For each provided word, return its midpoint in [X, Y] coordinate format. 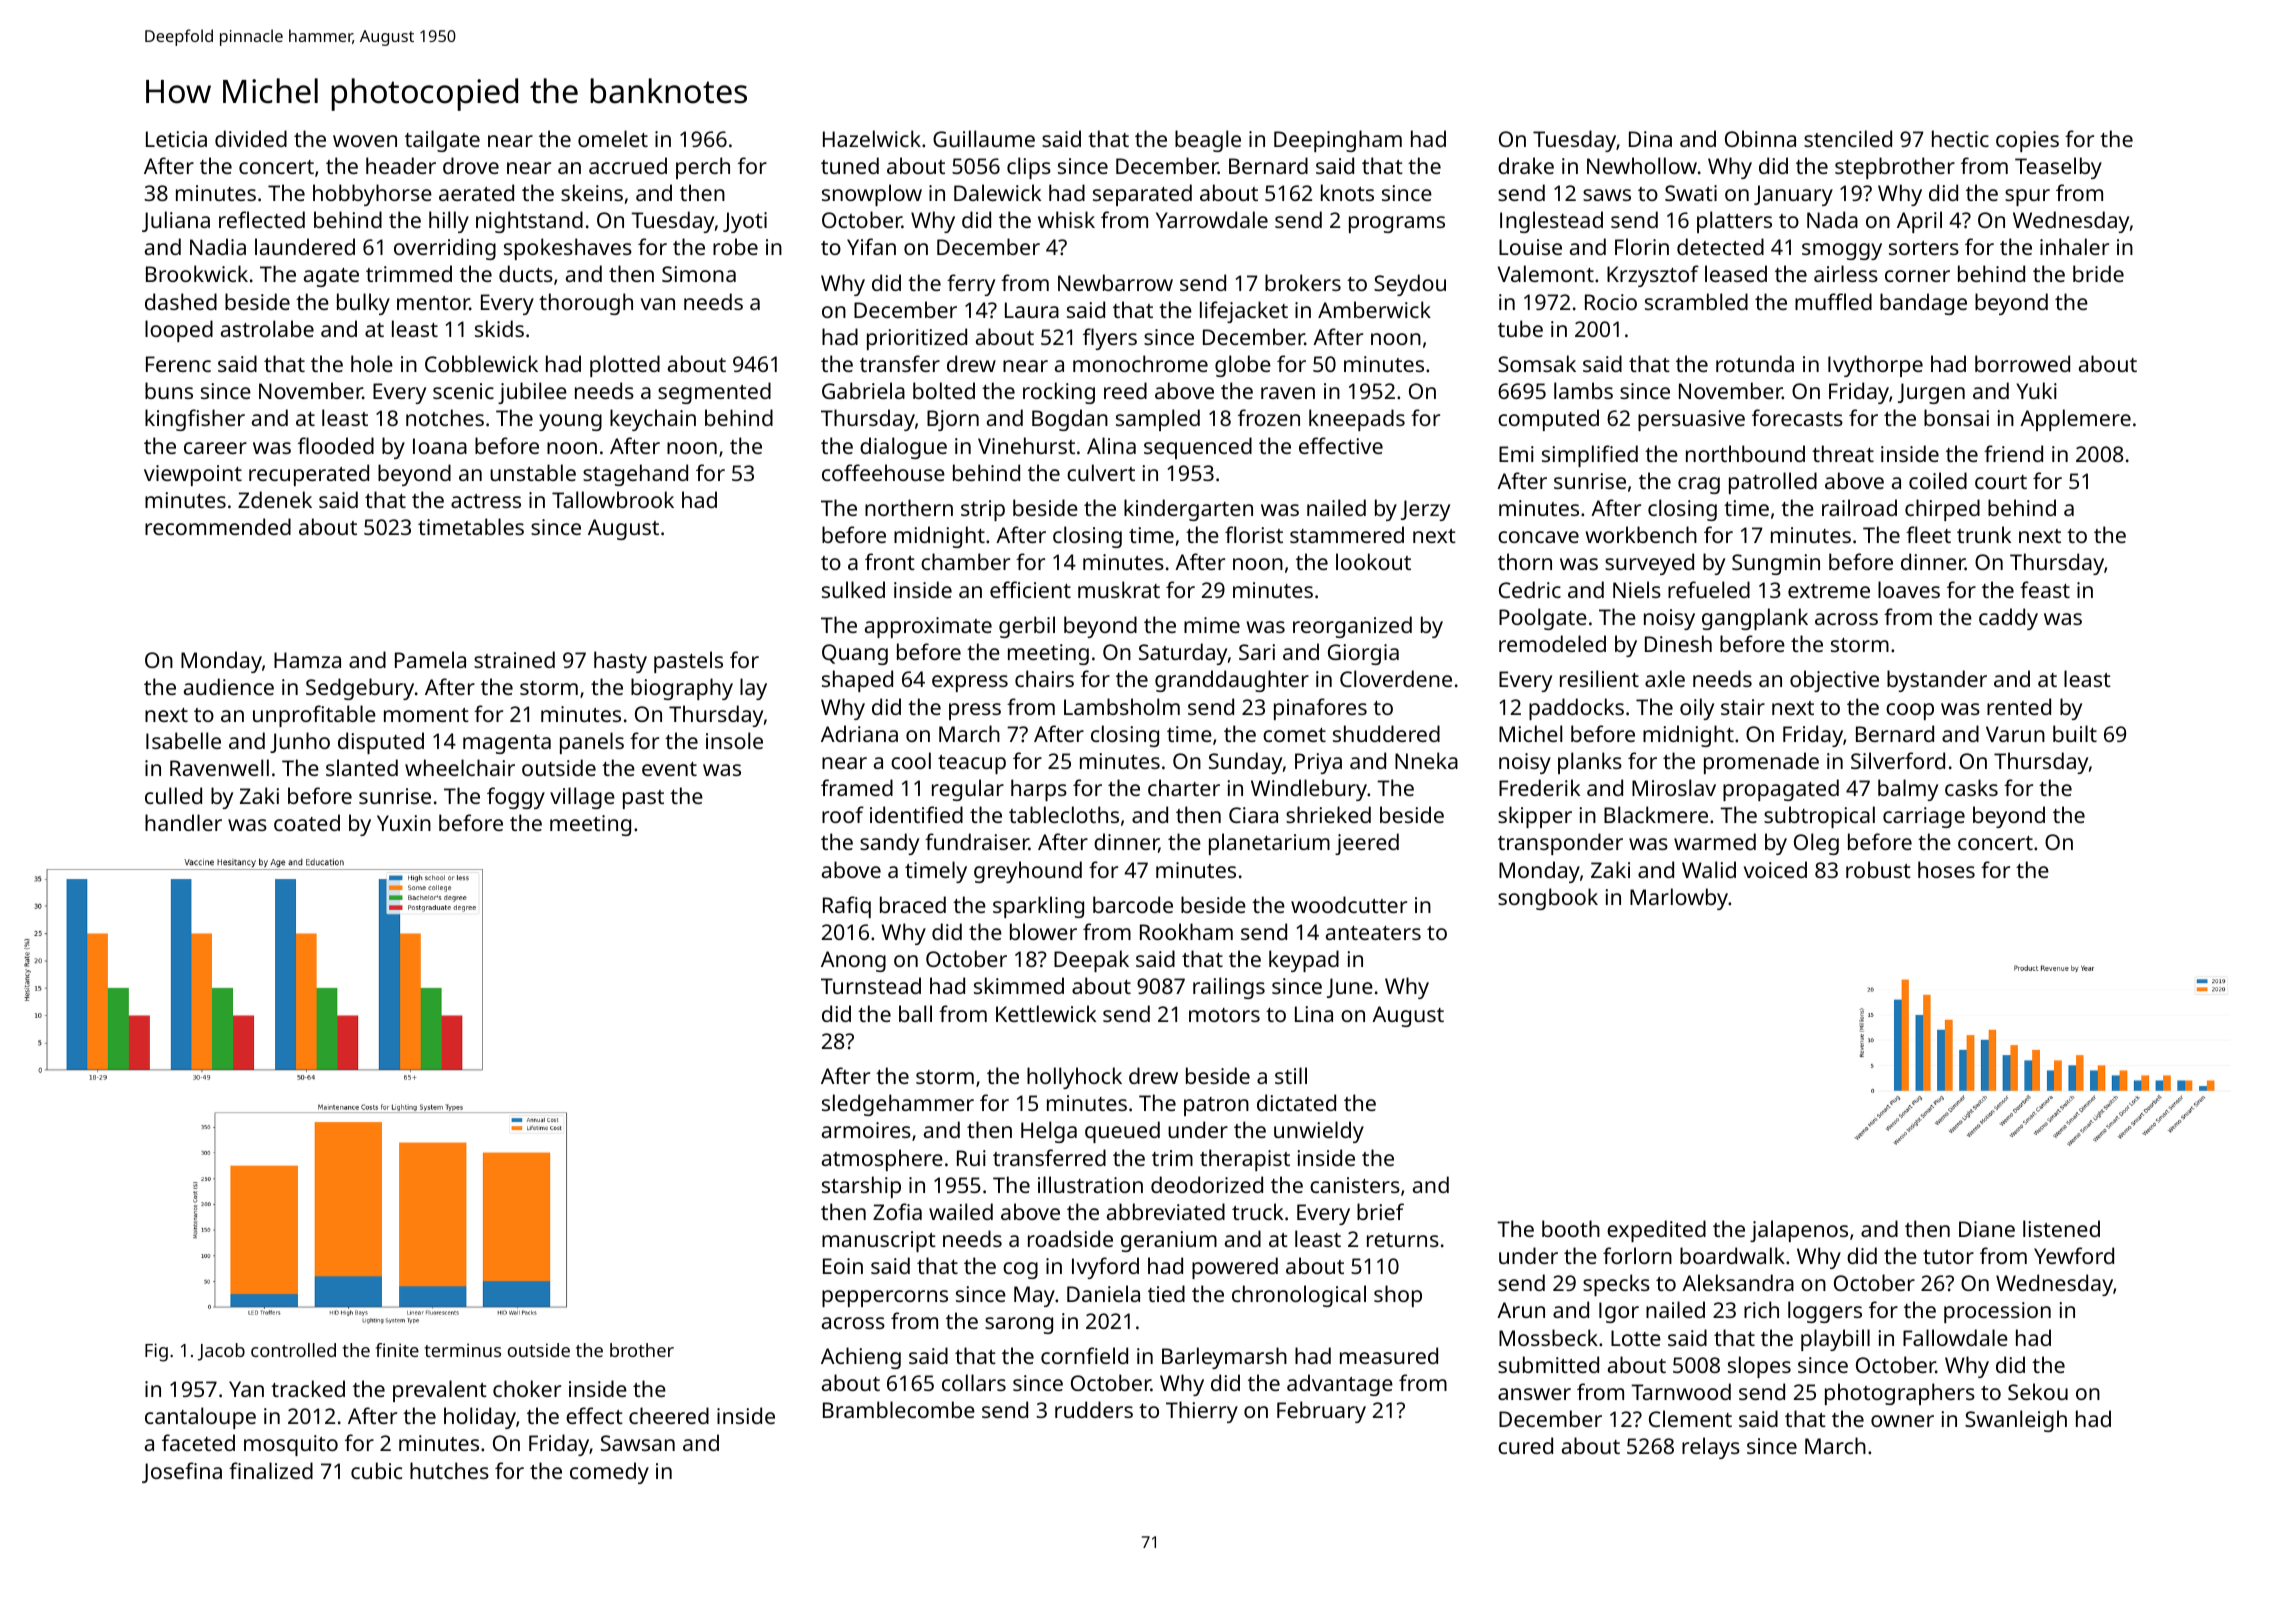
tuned [850, 165]
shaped [857, 681]
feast [2045, 589]
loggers [1825, 1312]
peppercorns [885, 1298]
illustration [1090, 1184]
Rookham [1186, 931]
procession [1997, 1312]
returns [1403, 1240]
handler [183, 822]
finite [397, 1350]
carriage [1924, 817]
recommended [218, 526]
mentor [433, 303]
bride [2098, 273]
